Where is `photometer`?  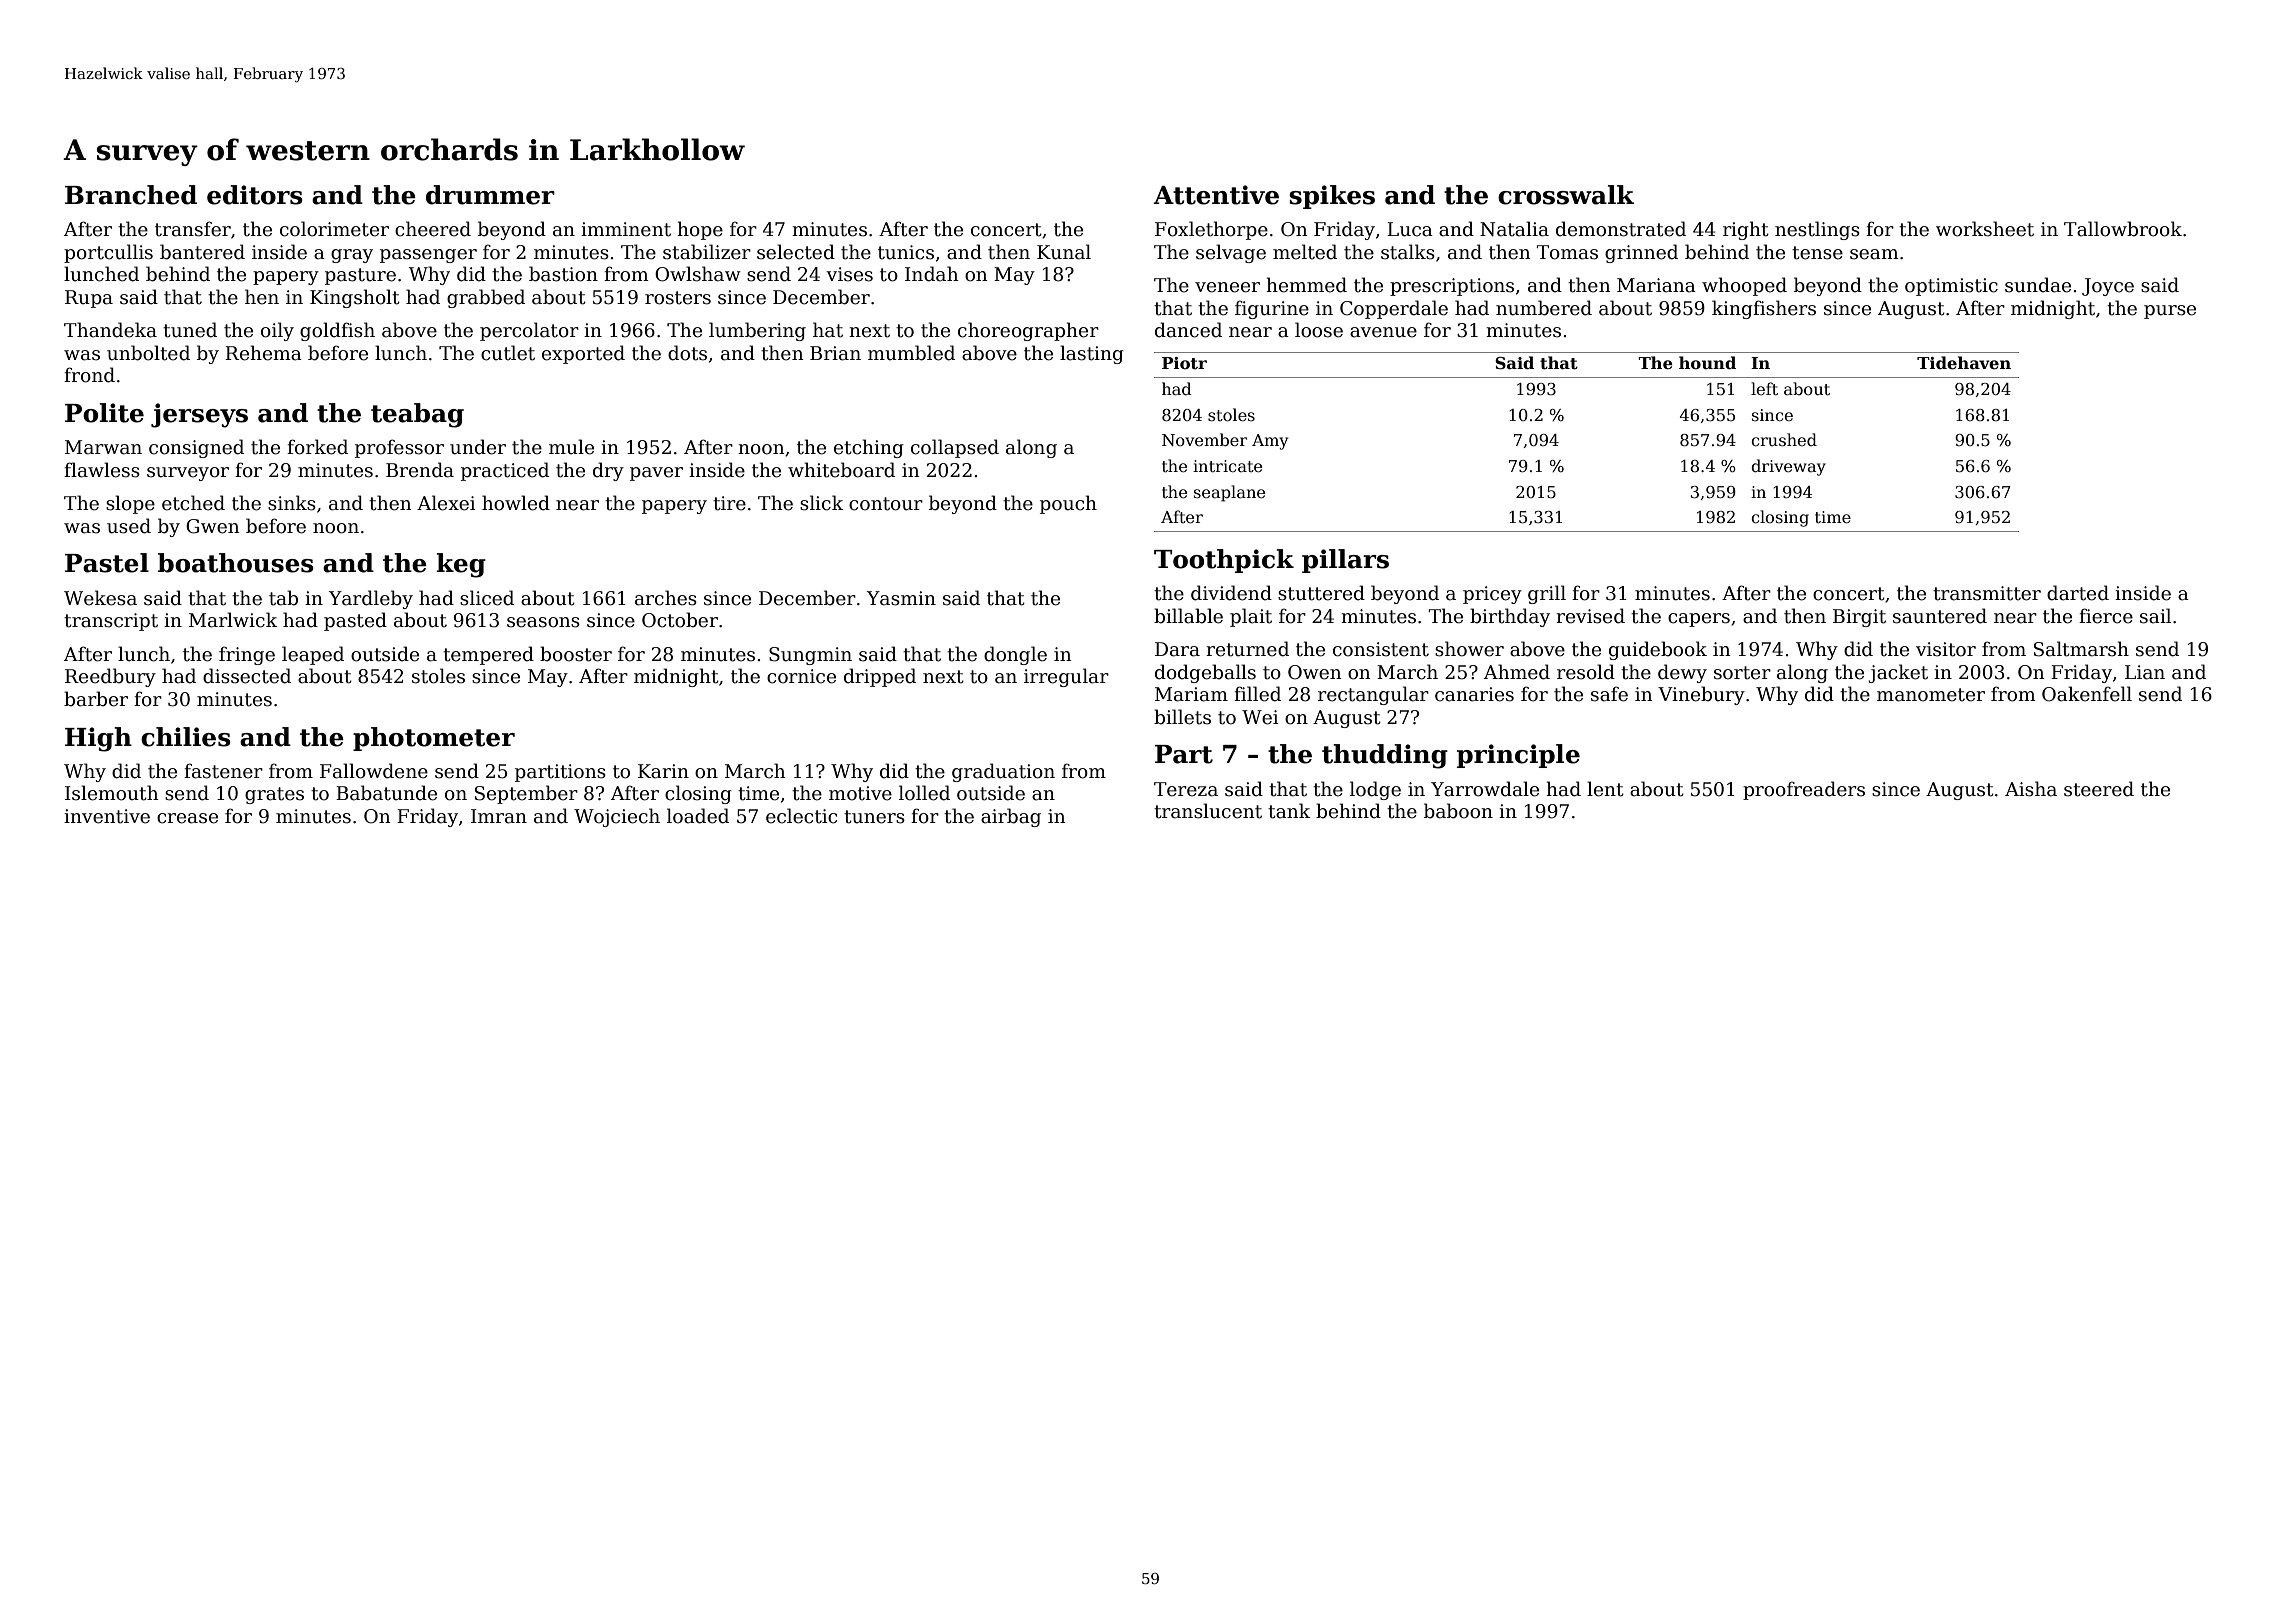
photometer is located at coordinates (434, 739).
